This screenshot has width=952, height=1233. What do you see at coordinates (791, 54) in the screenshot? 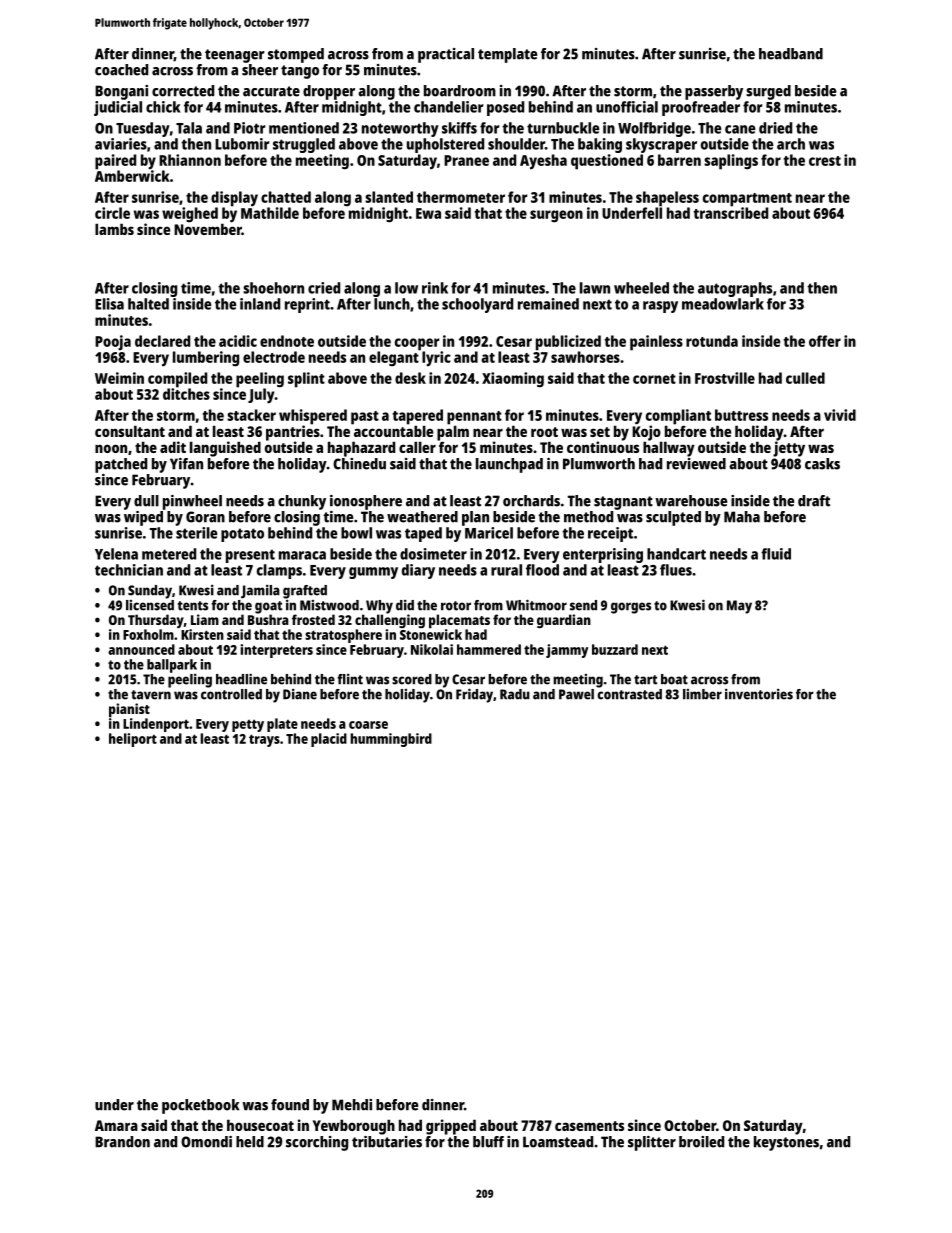
I see `headband` at bounding box center [791, 54].
